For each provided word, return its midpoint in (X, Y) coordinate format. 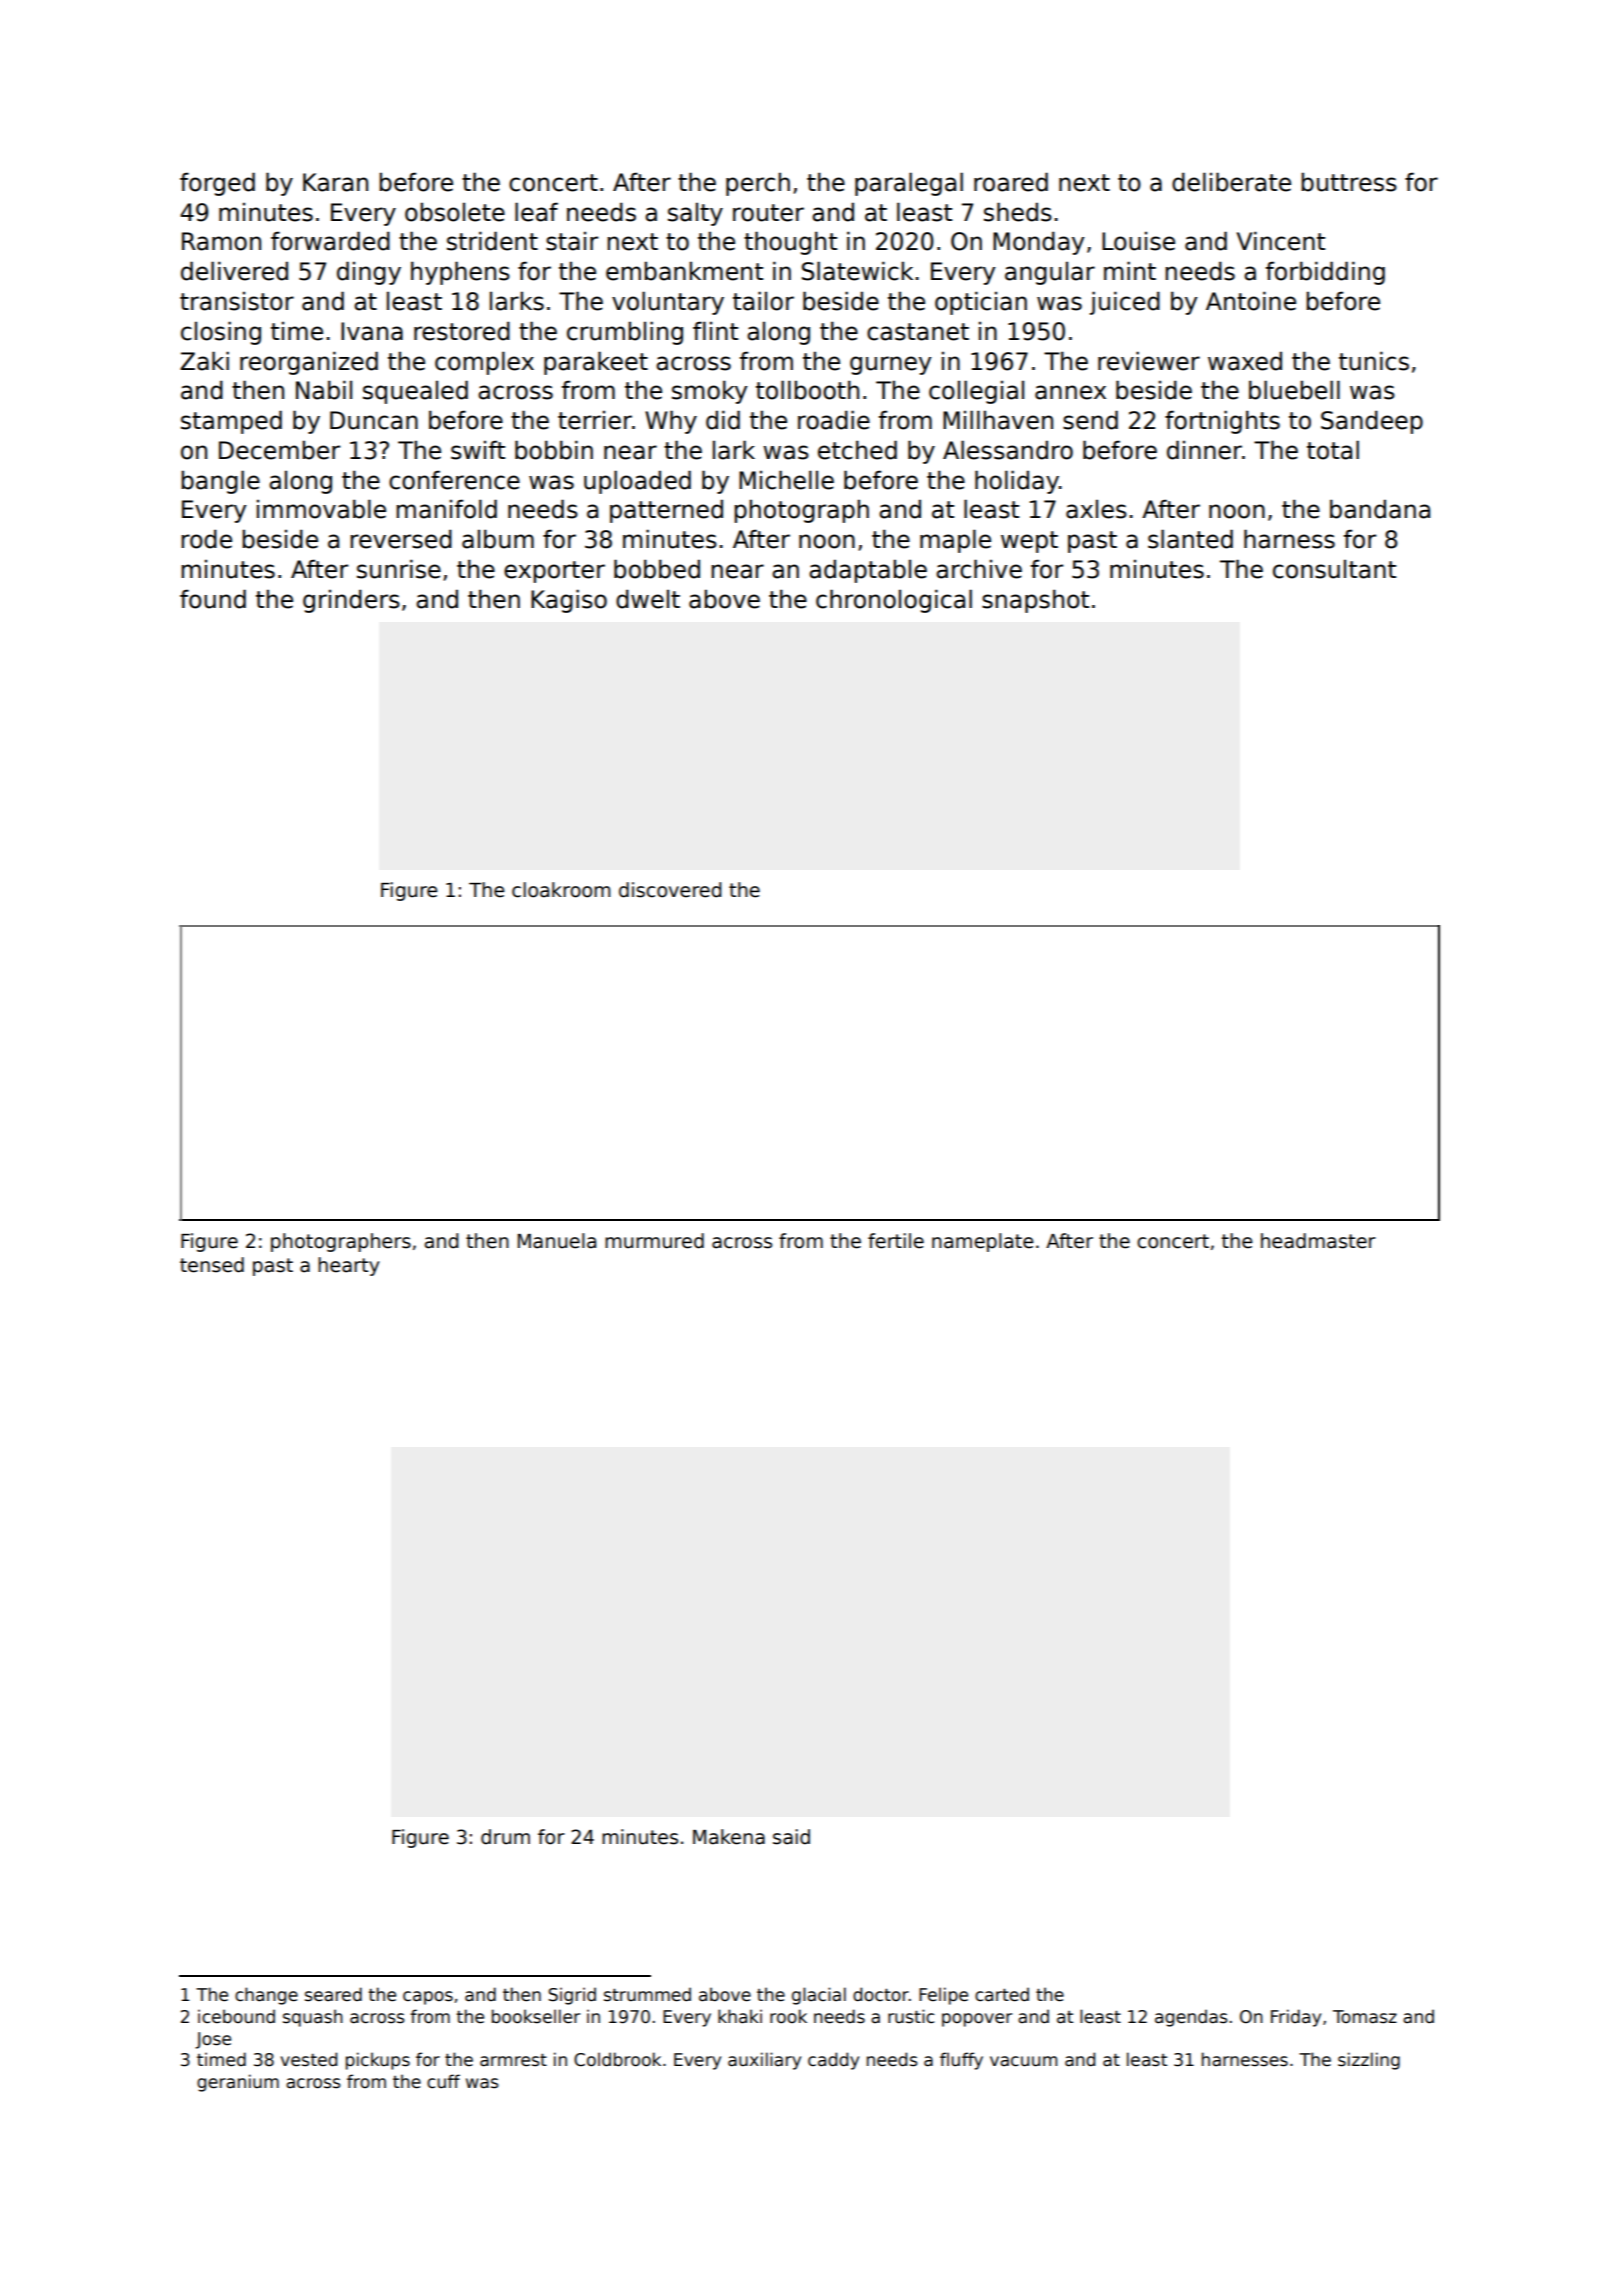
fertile (896, 1241)
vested (309, 2059)
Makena (729, 1837)
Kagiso (569, 601)
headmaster (1318, 1241)
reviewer (1149, 361)
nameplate (983, 1242)
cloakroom (561, 890)
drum (505, 1837)
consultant (1334, 569)
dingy (369, 273)
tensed (212, 1265)
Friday (1296, 2018)
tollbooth (807, 390)
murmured (654, 1241)
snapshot (1035, 601)
